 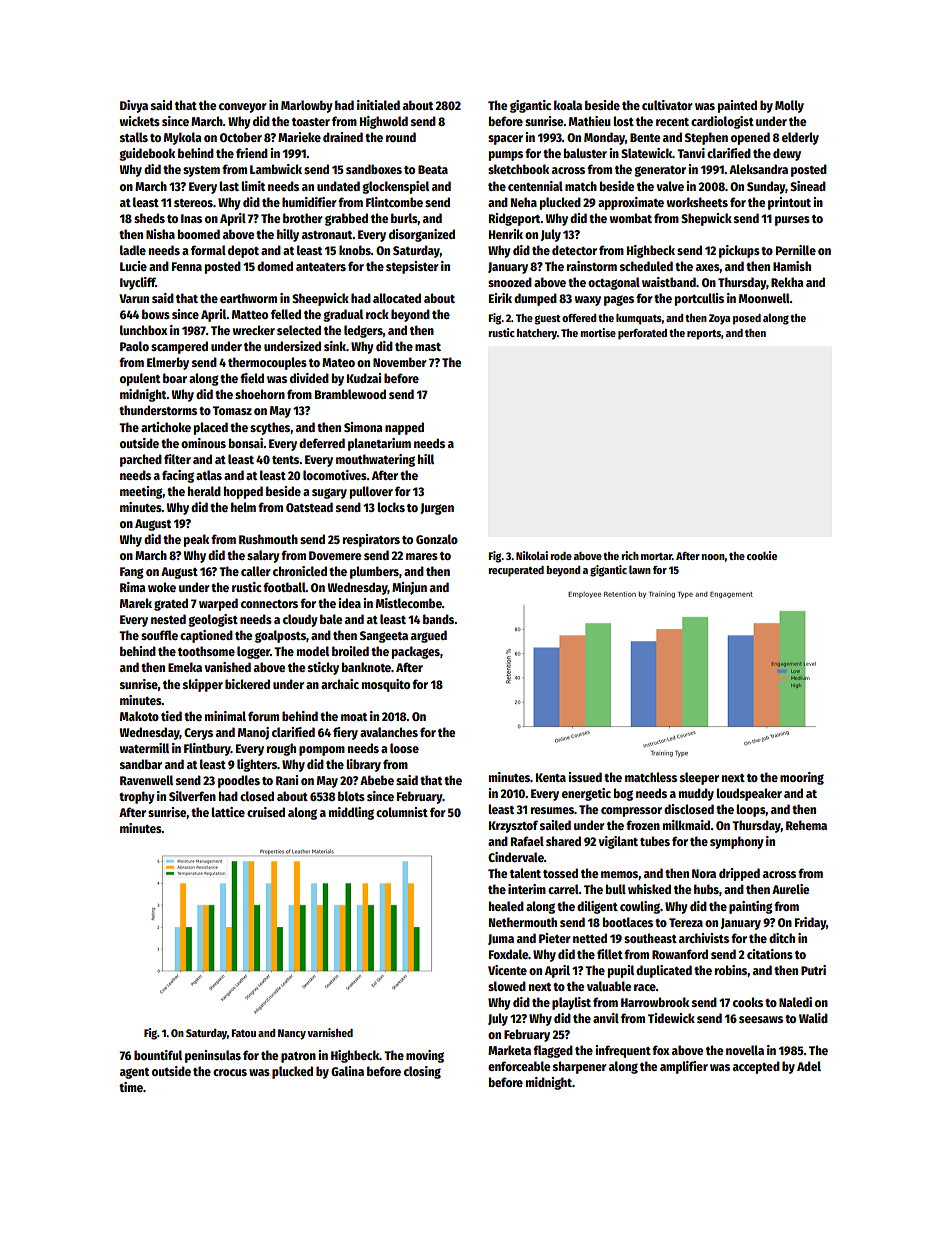 I want to click on caller, so click(x=256, y=571).
